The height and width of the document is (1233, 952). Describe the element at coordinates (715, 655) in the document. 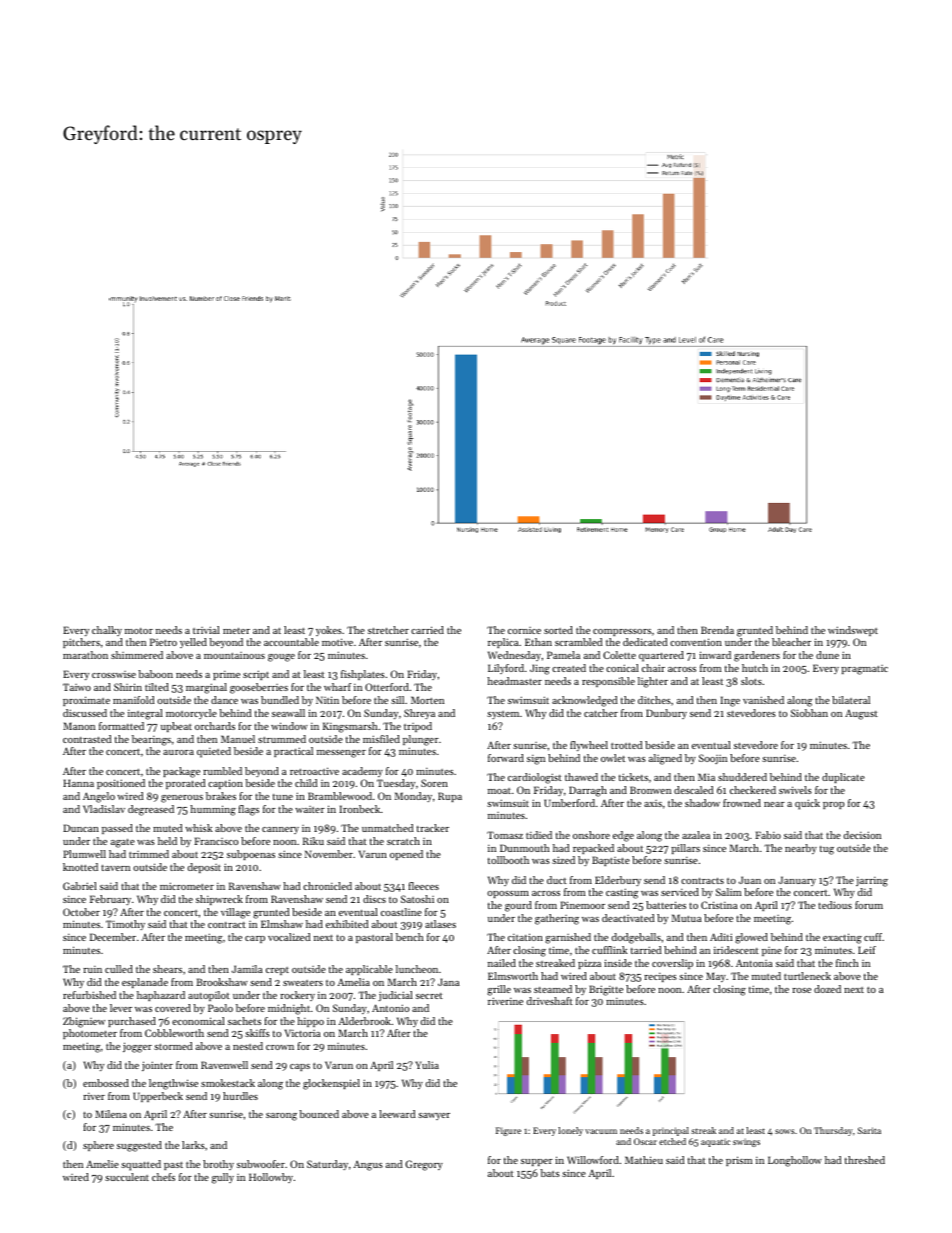

I see `inward` at that location.
